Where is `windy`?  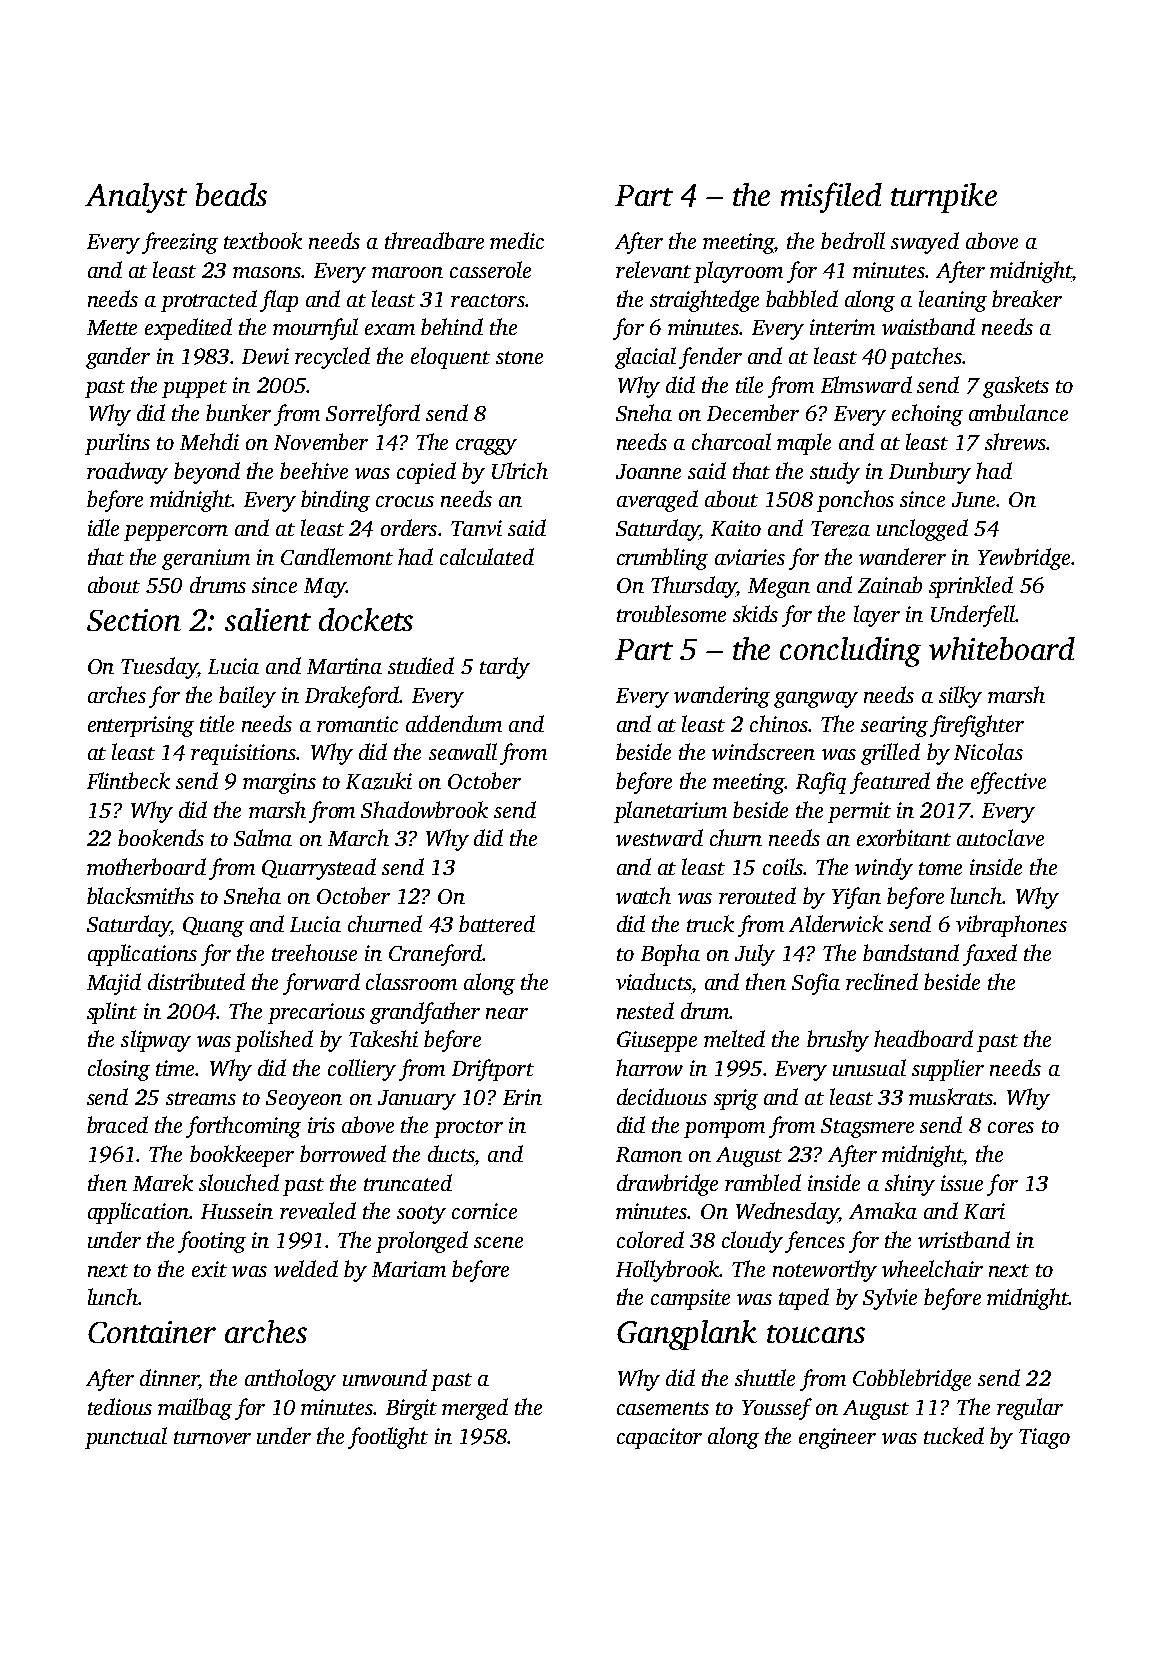
windy is located at coordinates (884, 869).
